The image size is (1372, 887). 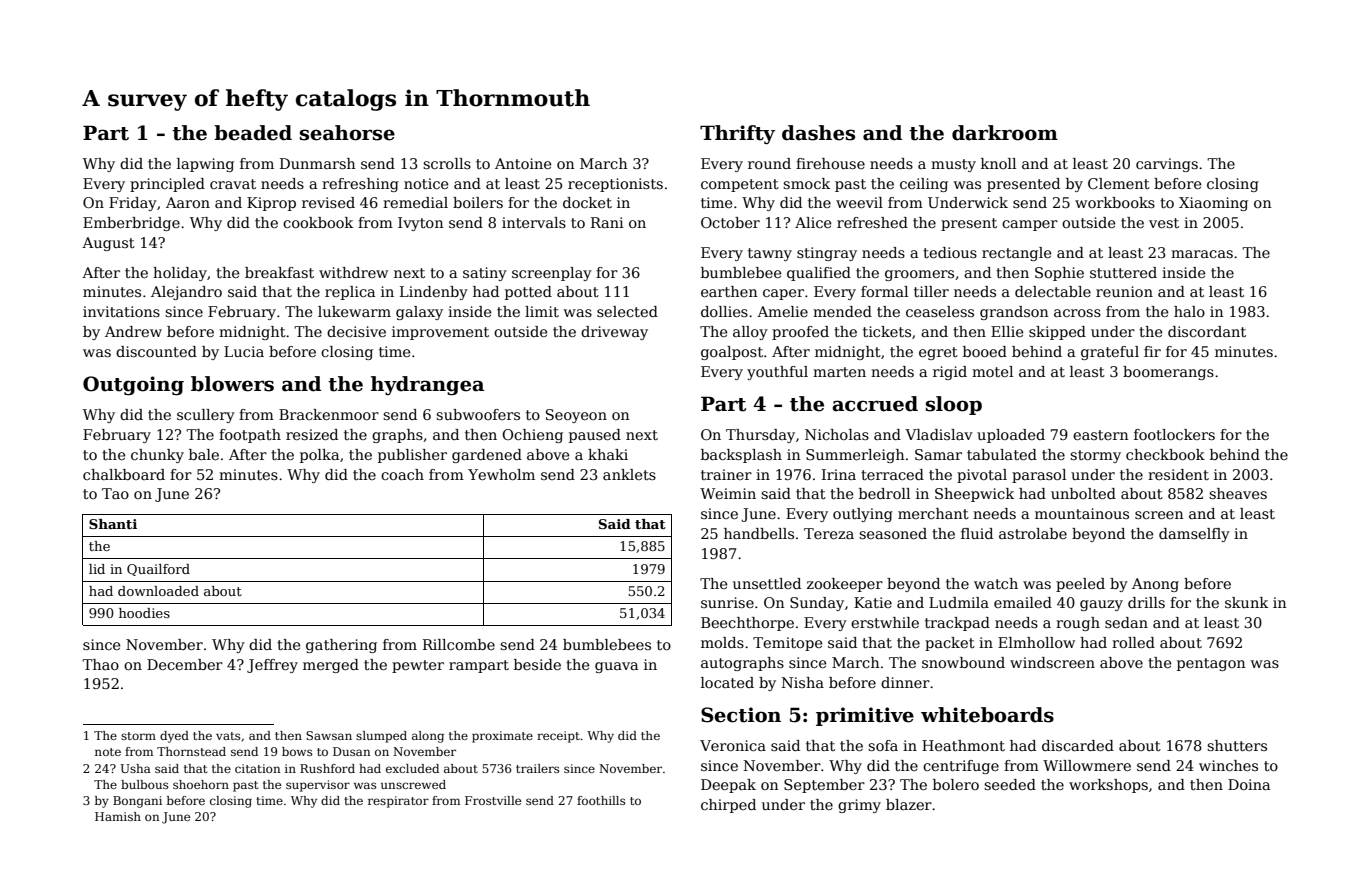 I want to click on darkroom, so click(x=1005, y=133).
